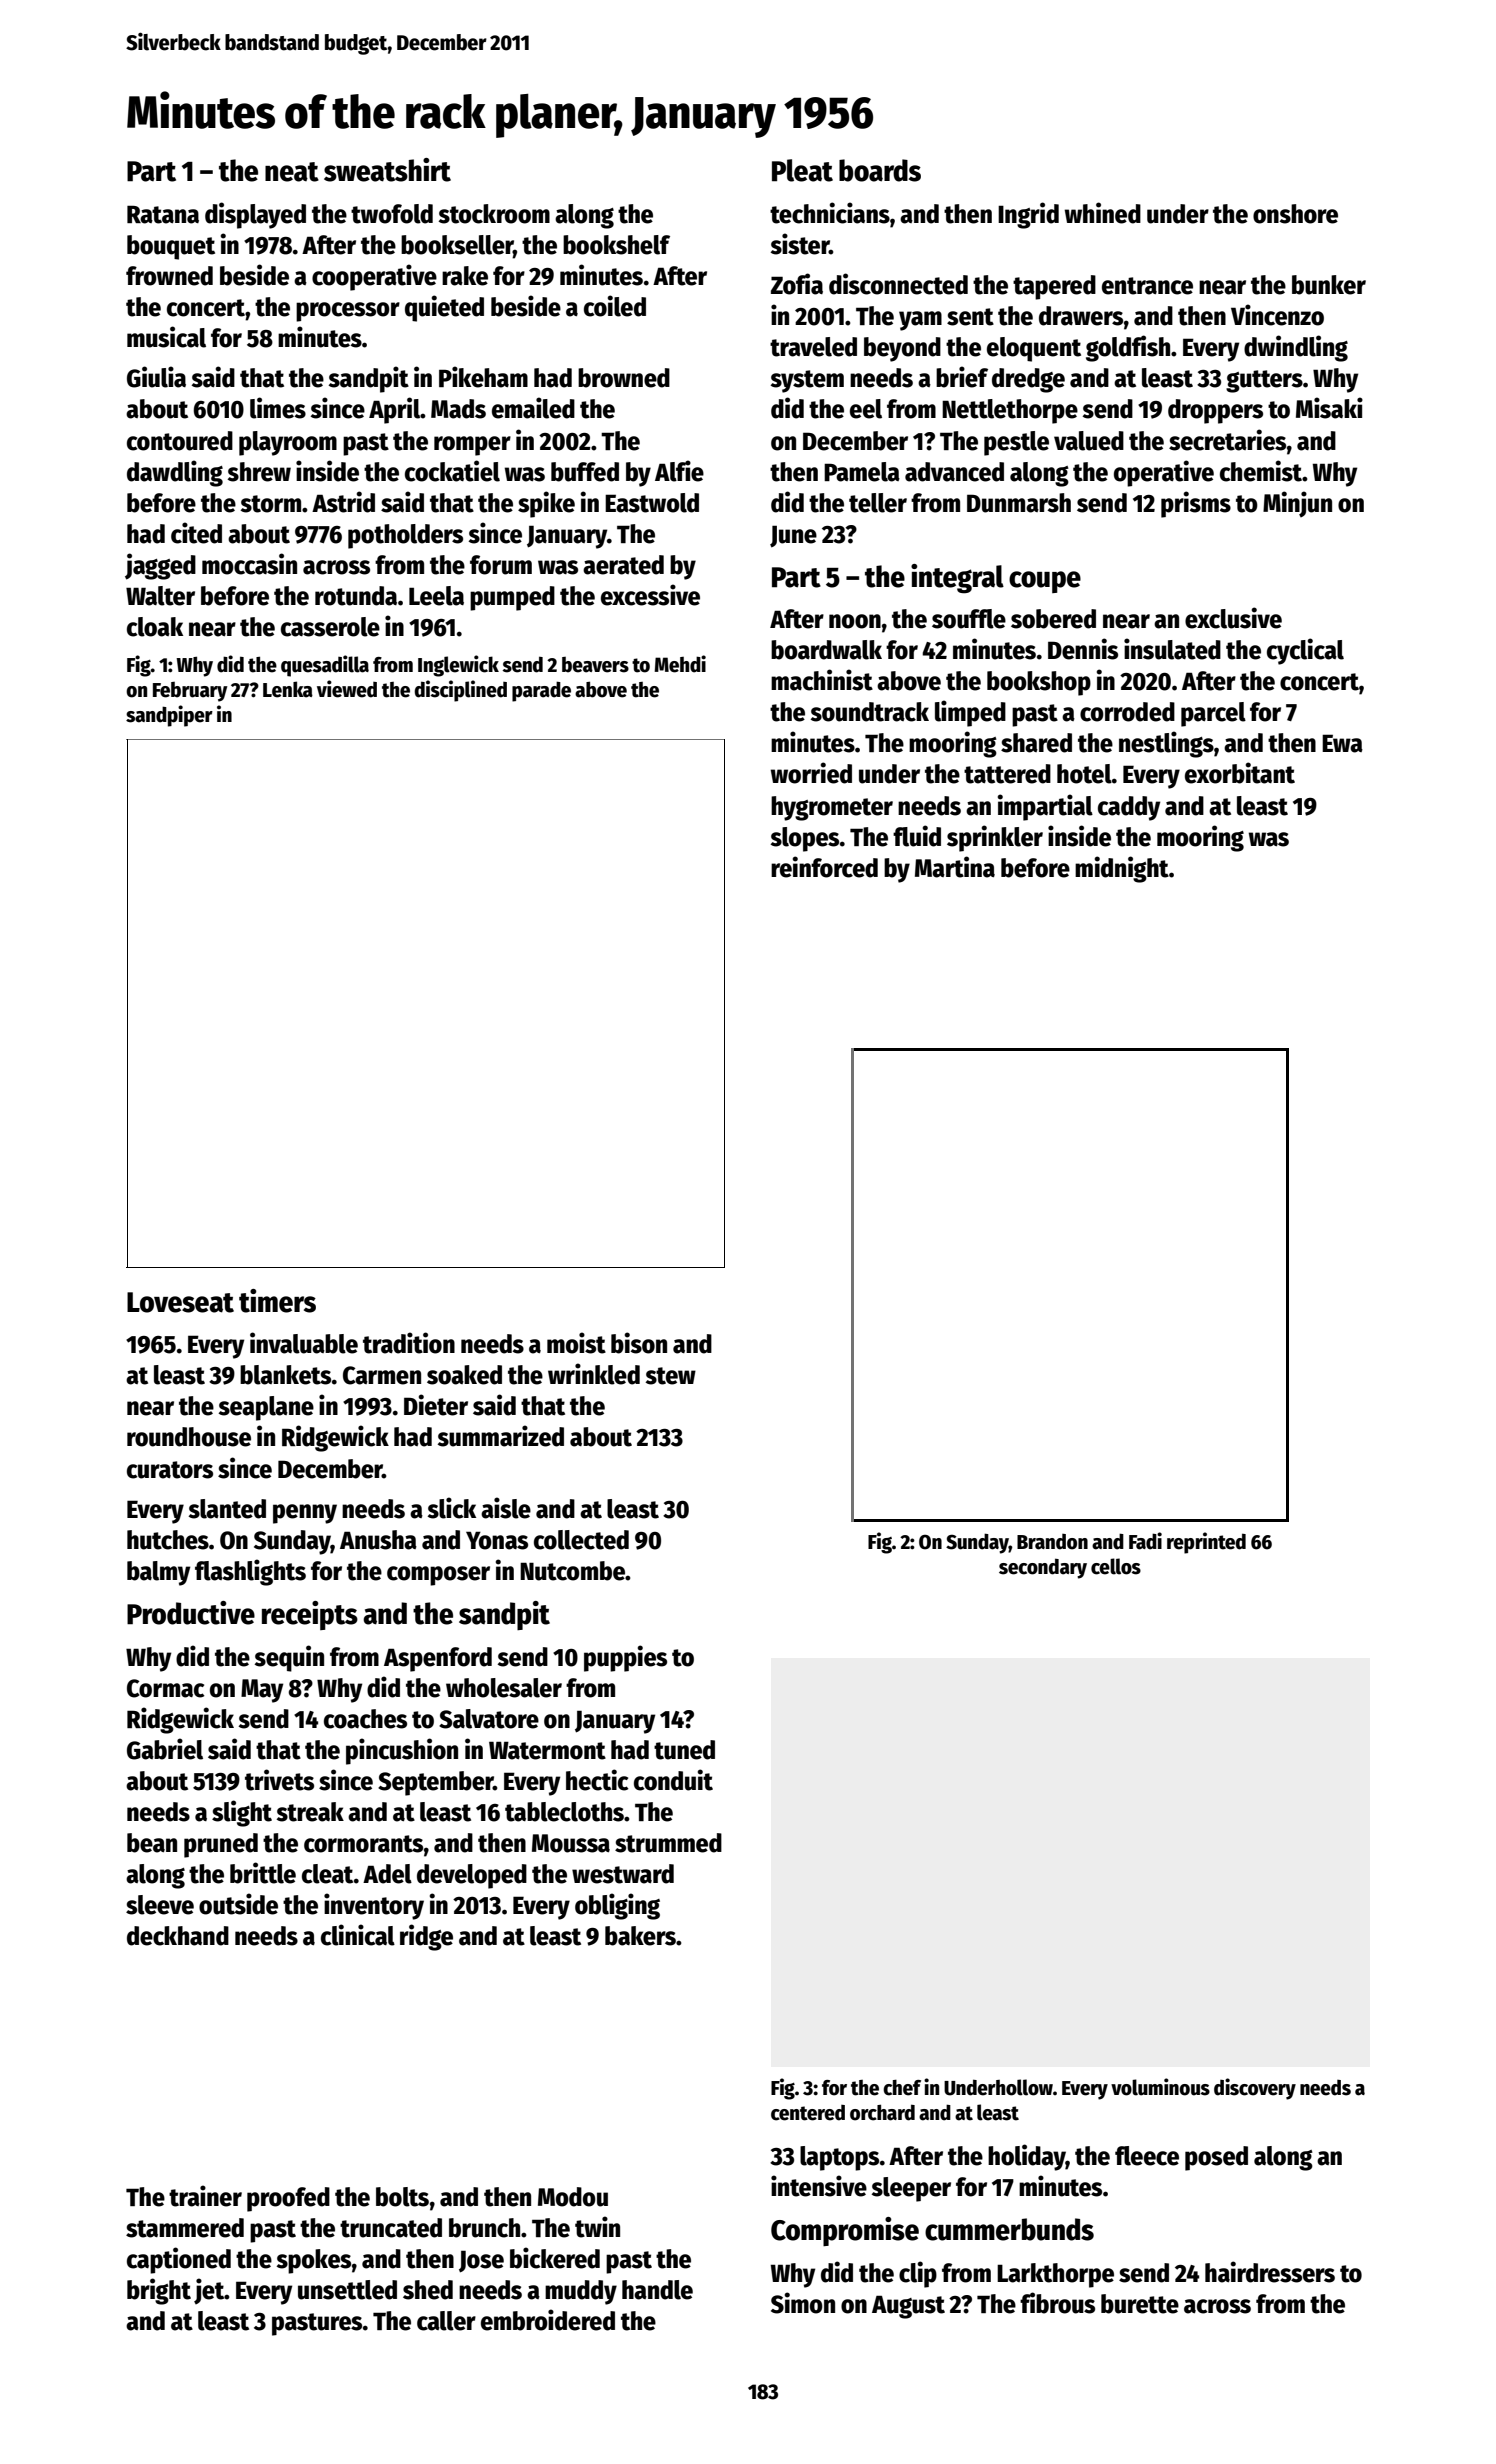 The width and height of the screenshot is (1496, 2464). I want to click on discovery, so click(1255, 2089).
